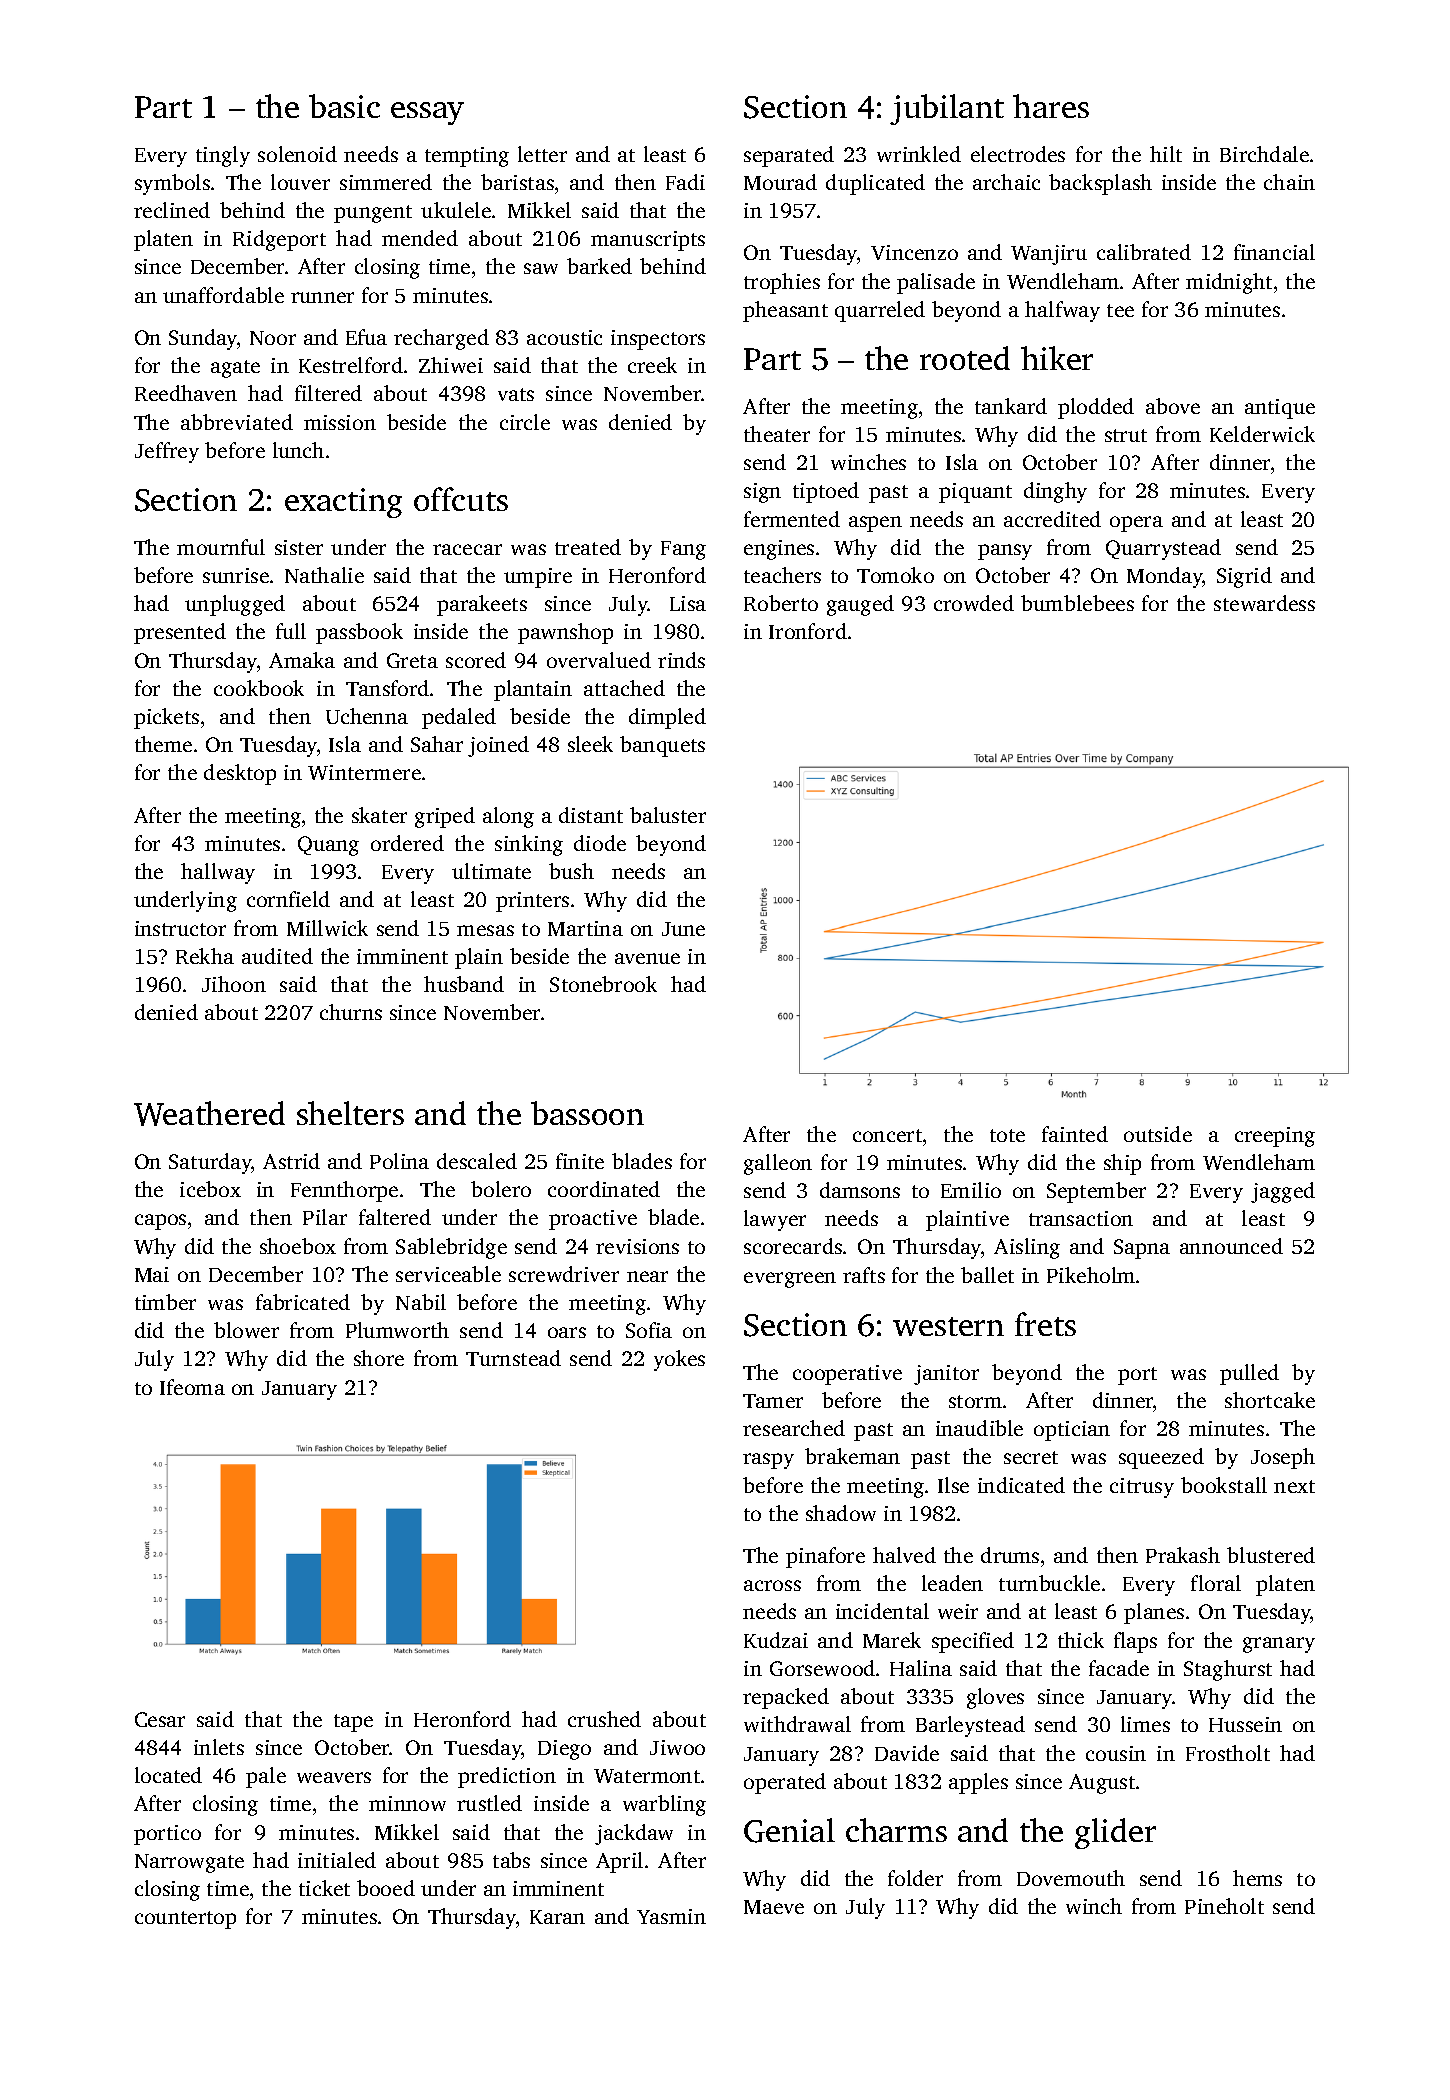 The image size is (1450, 2100). I want to click on evergreen, so click(790, 1280).
